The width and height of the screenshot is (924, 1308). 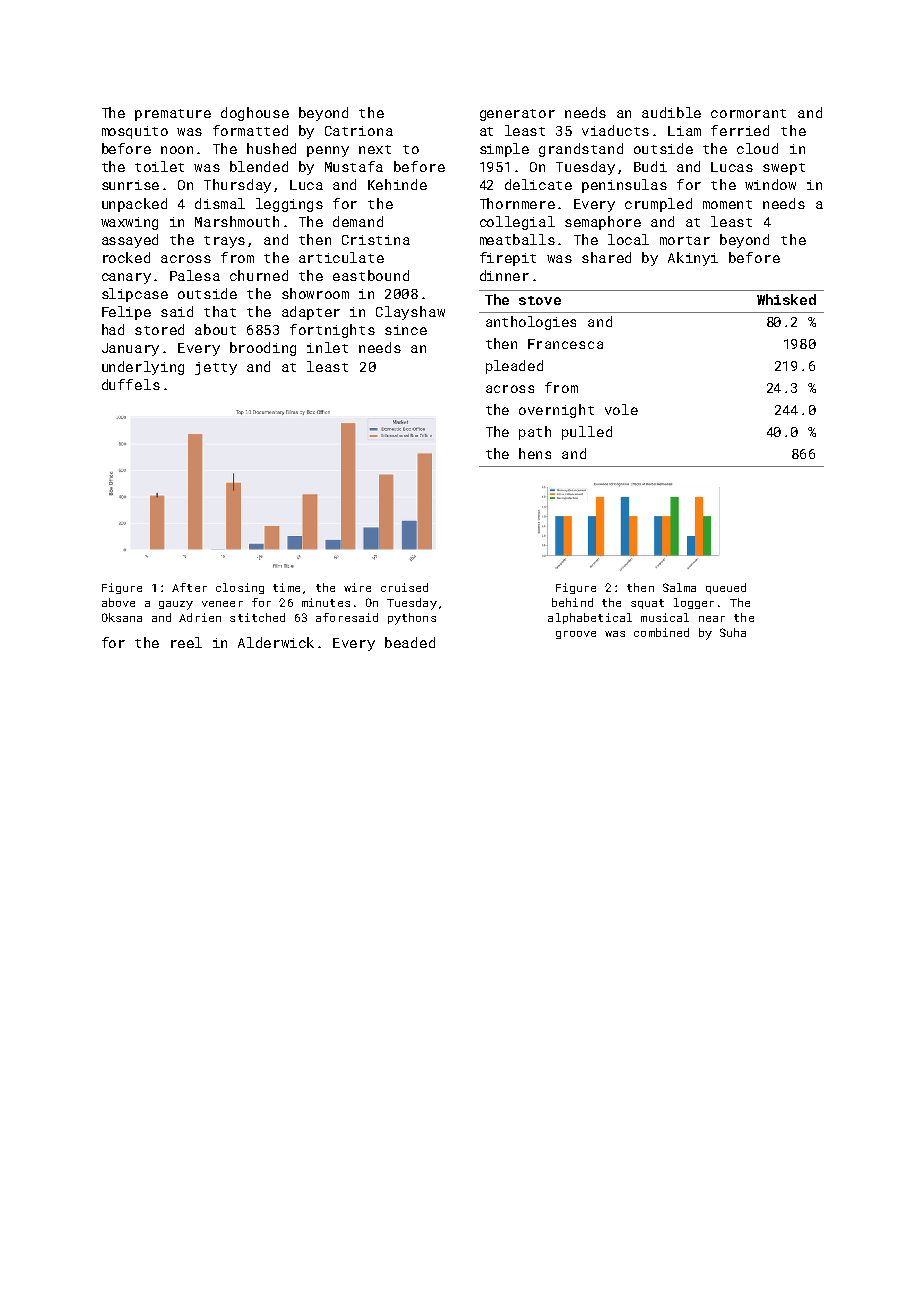 What do you see at coordinates (173, 115) in the screenshot?
I see `premature` at bounding box center [173, 115].
